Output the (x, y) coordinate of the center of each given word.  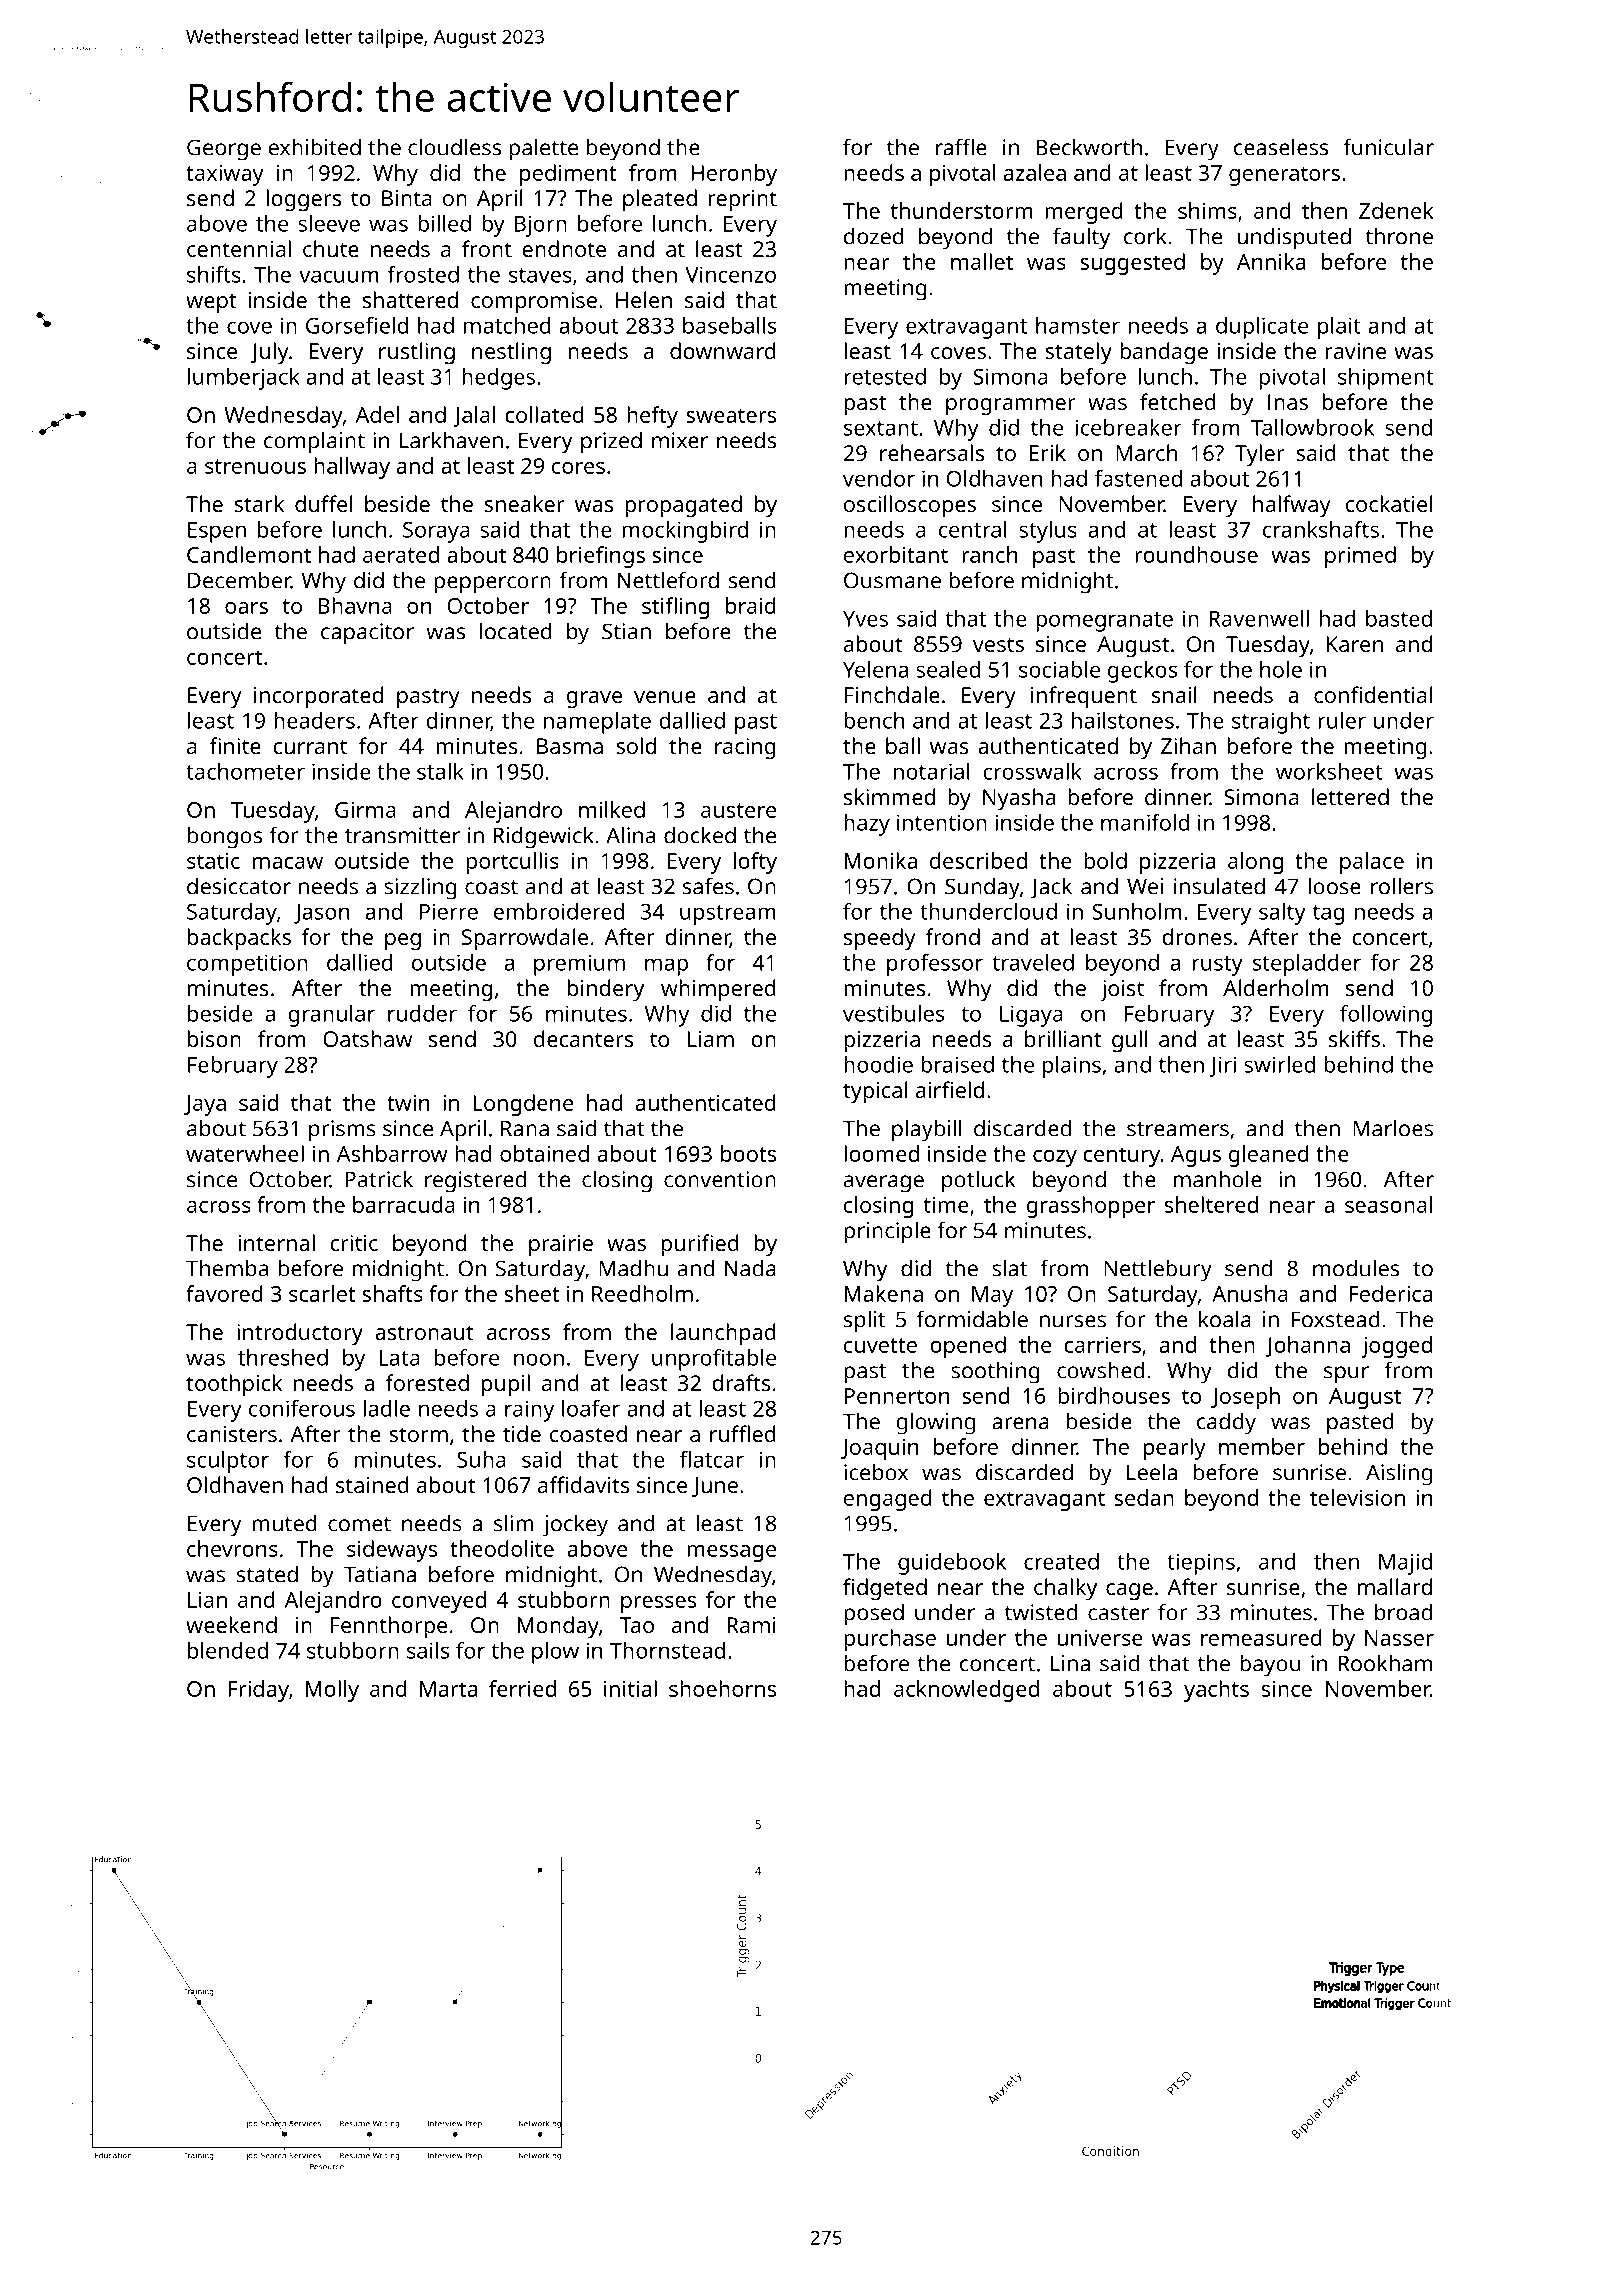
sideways (392, 1551)
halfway (1292, 506)
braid (751, 605)
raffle (961, 147)
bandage (1164, 353)
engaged (888, 1500)
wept (211, 303)
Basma (570, 746)
